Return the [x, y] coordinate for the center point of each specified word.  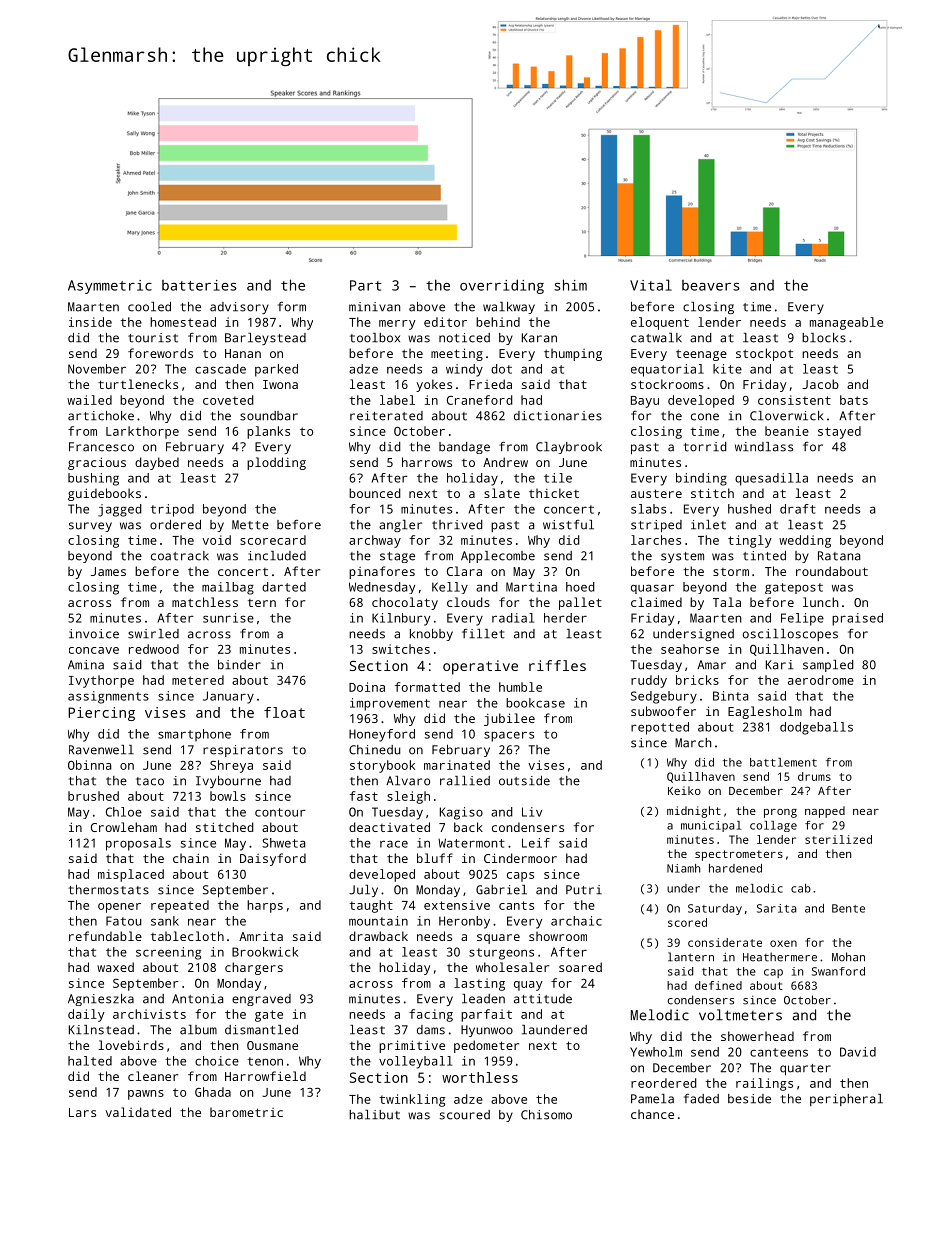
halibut [374, 1115]
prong [780, 813]
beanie [787, 431]
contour [280, 812]
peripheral [846, 1100]
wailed [89, 400]
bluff [435, 858]
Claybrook [569, 448]
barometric [246, 1112]
